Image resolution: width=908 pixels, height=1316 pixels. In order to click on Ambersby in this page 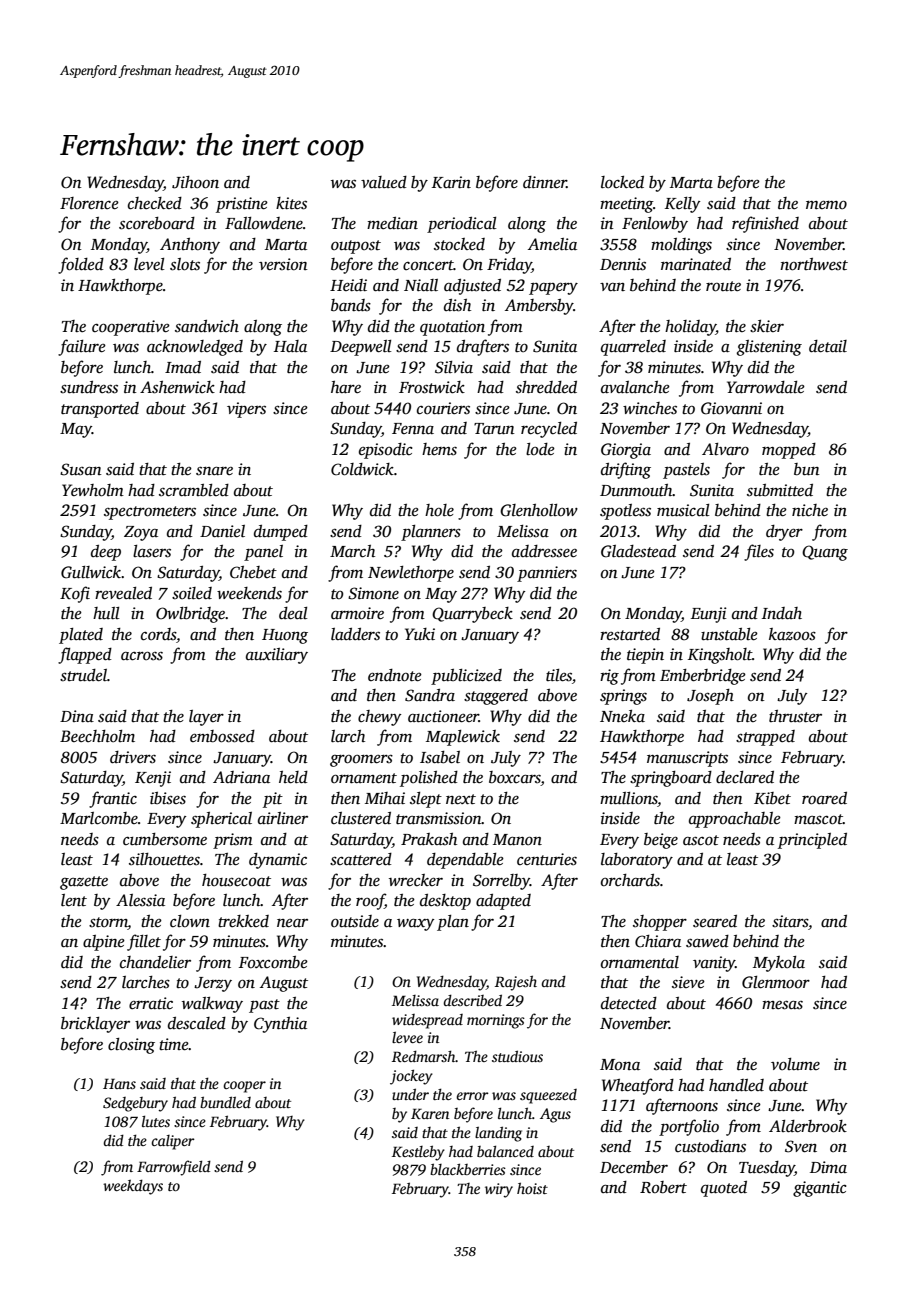, I will do `click(539, 307)`.
